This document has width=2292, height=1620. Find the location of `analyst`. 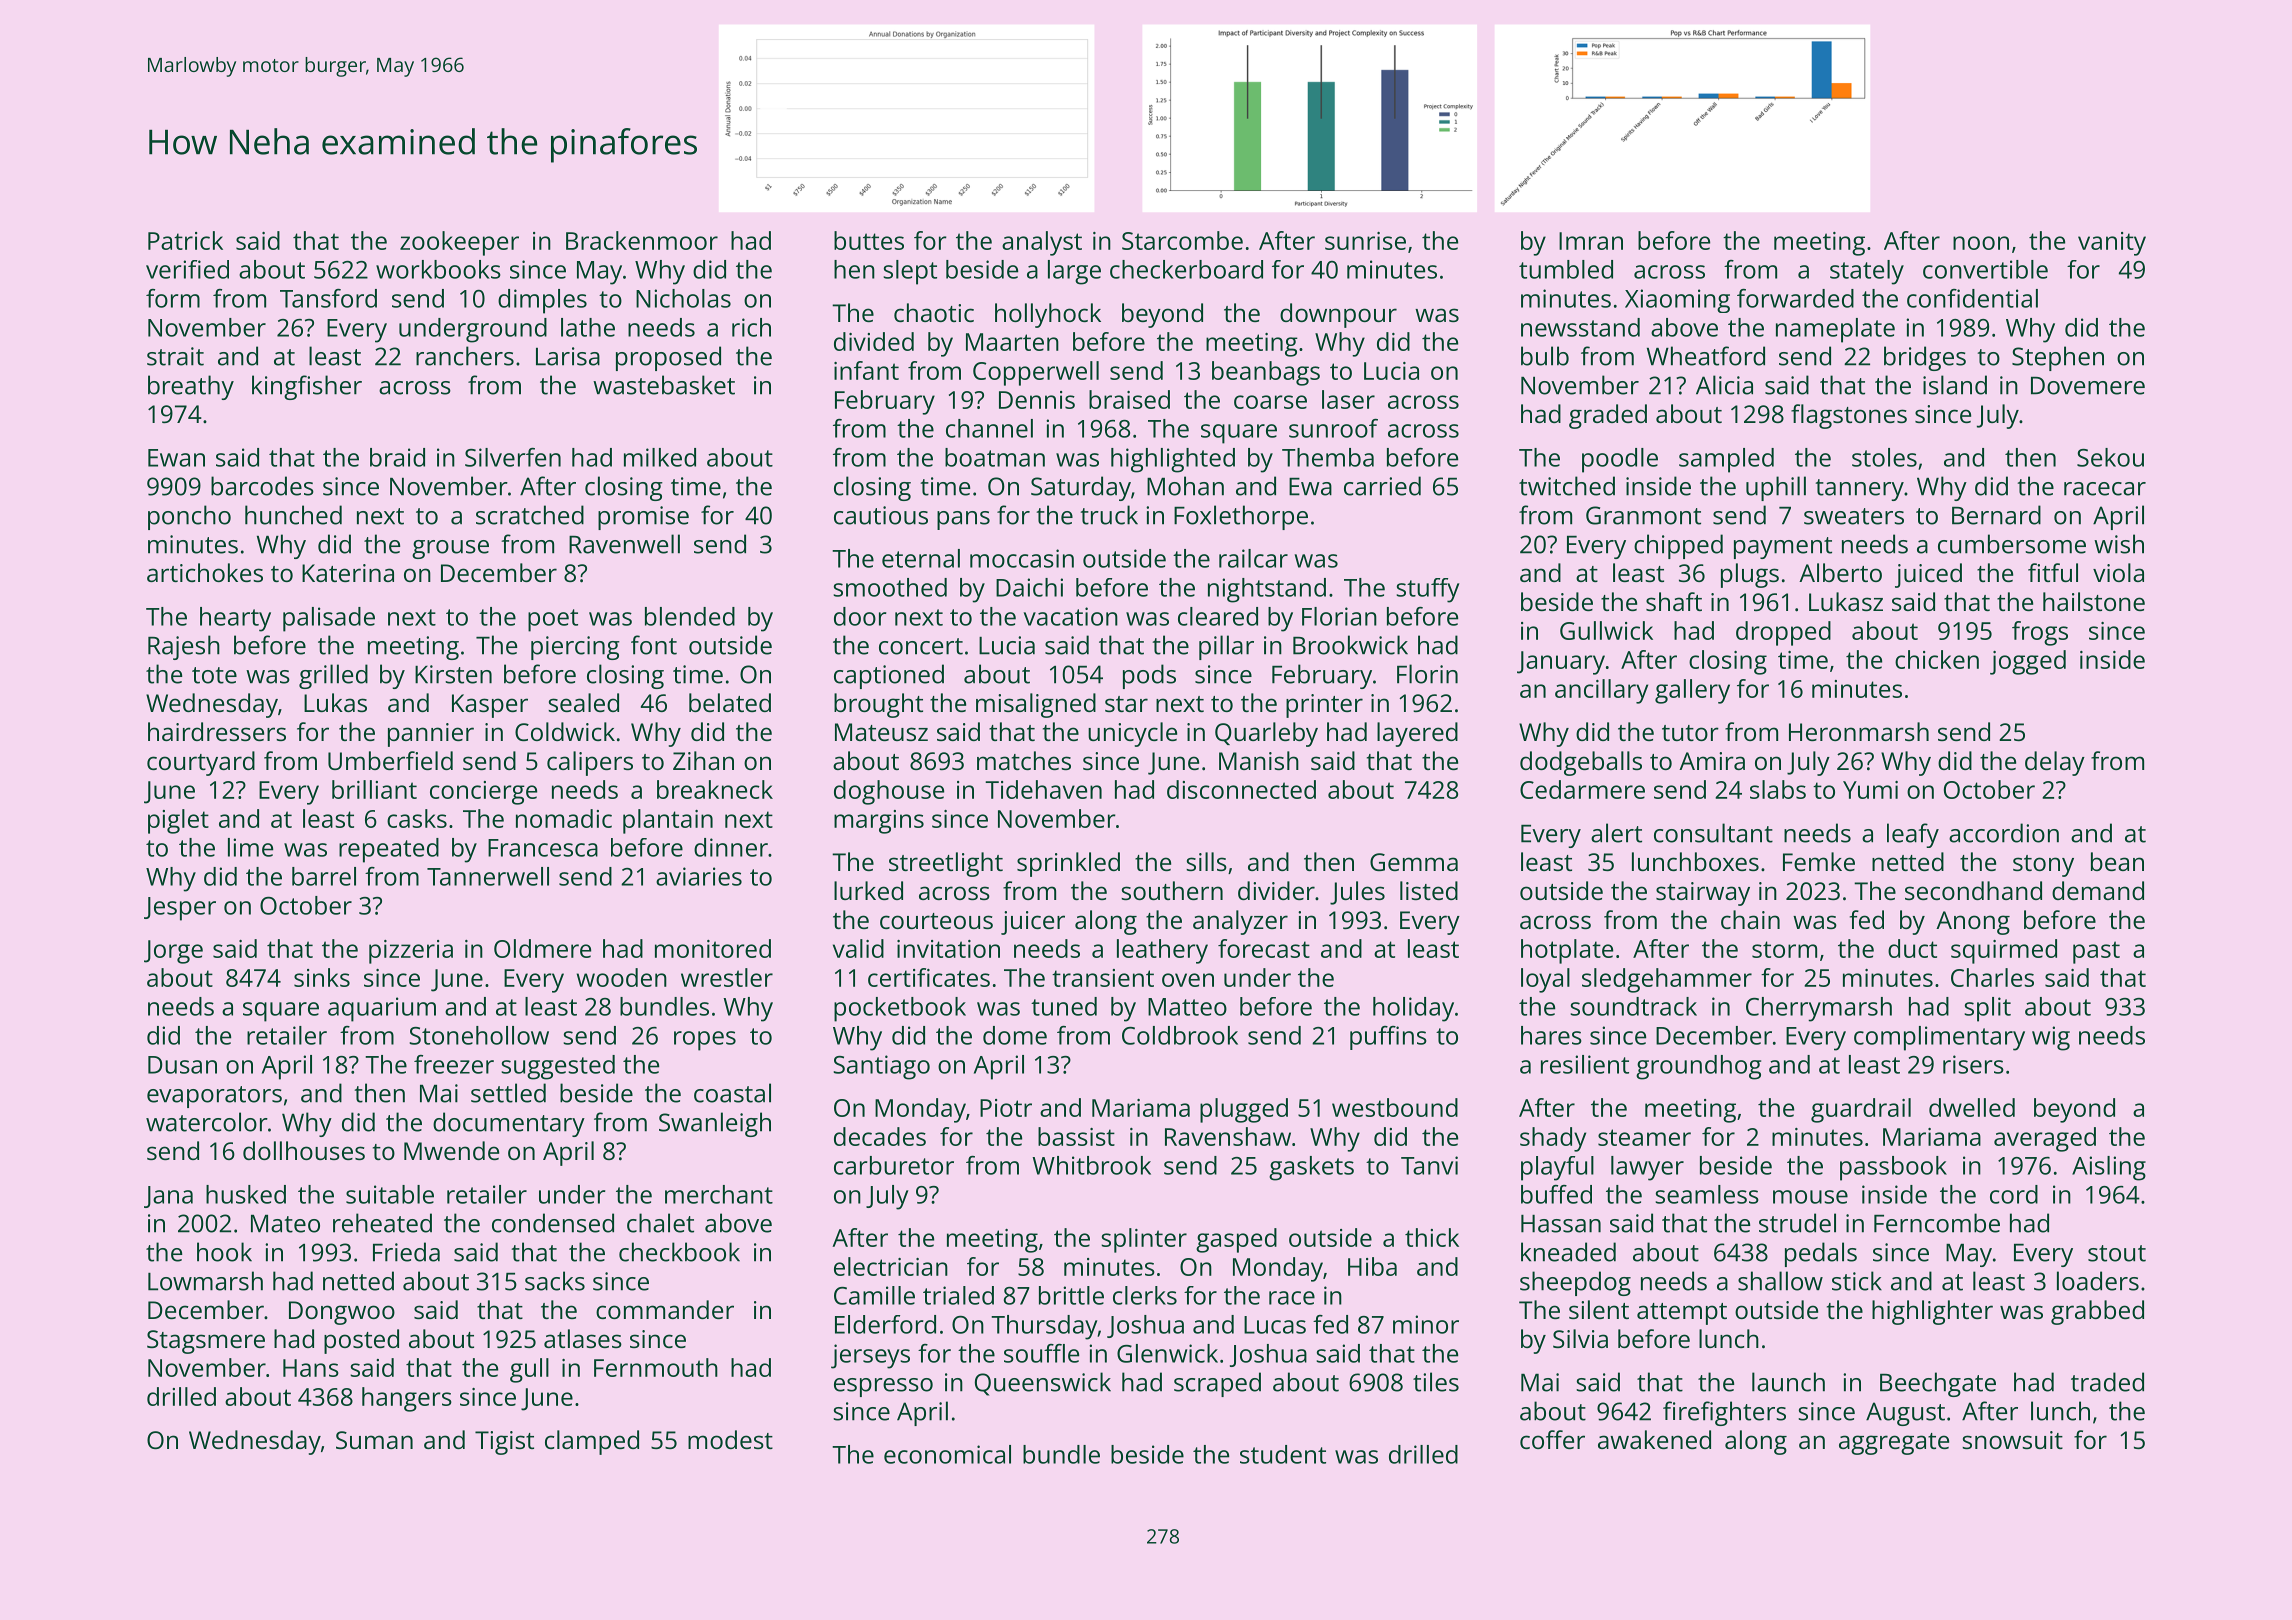

analyst is located at coordinates (1042, 243).
